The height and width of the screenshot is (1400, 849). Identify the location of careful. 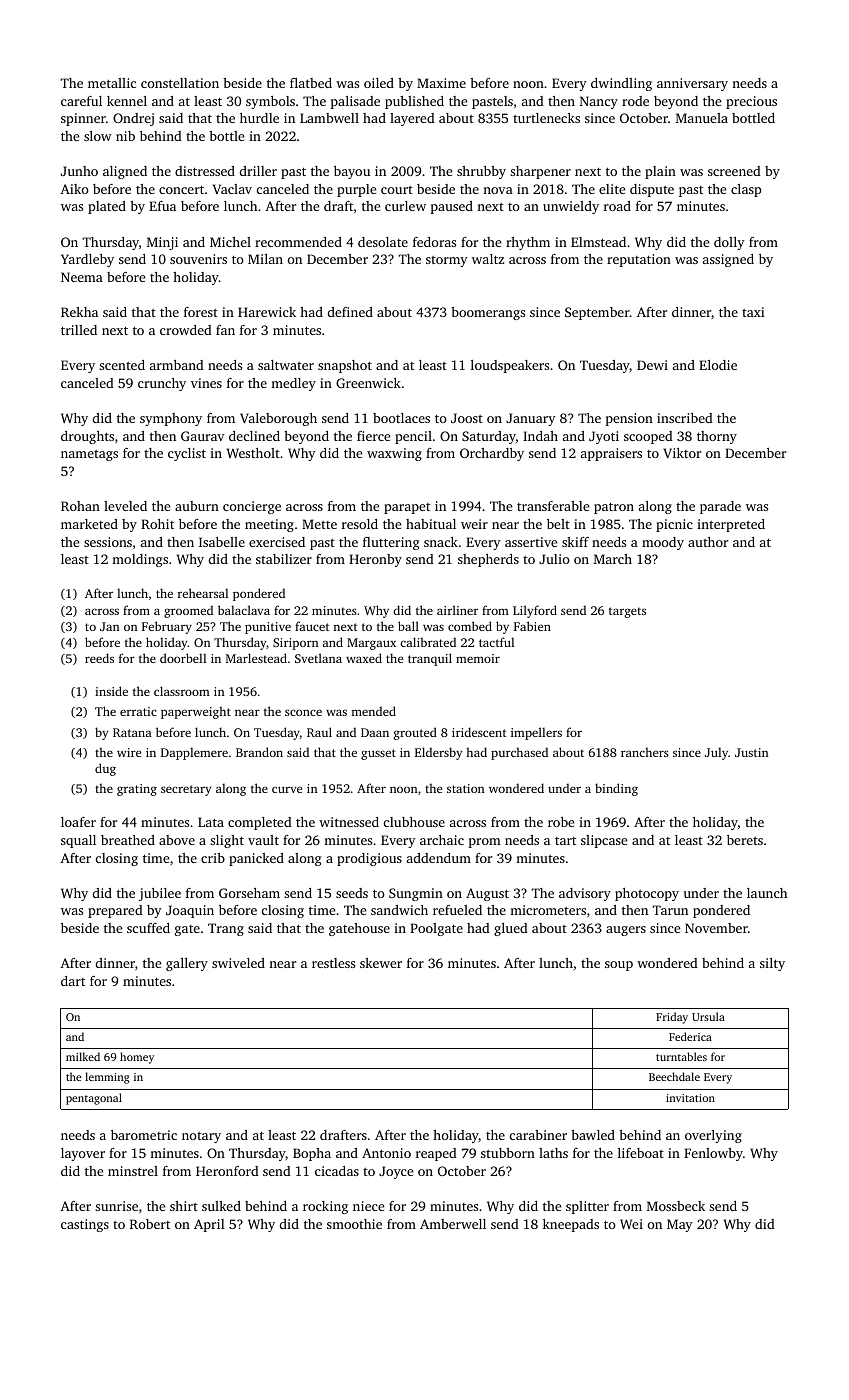
(81, 101).
